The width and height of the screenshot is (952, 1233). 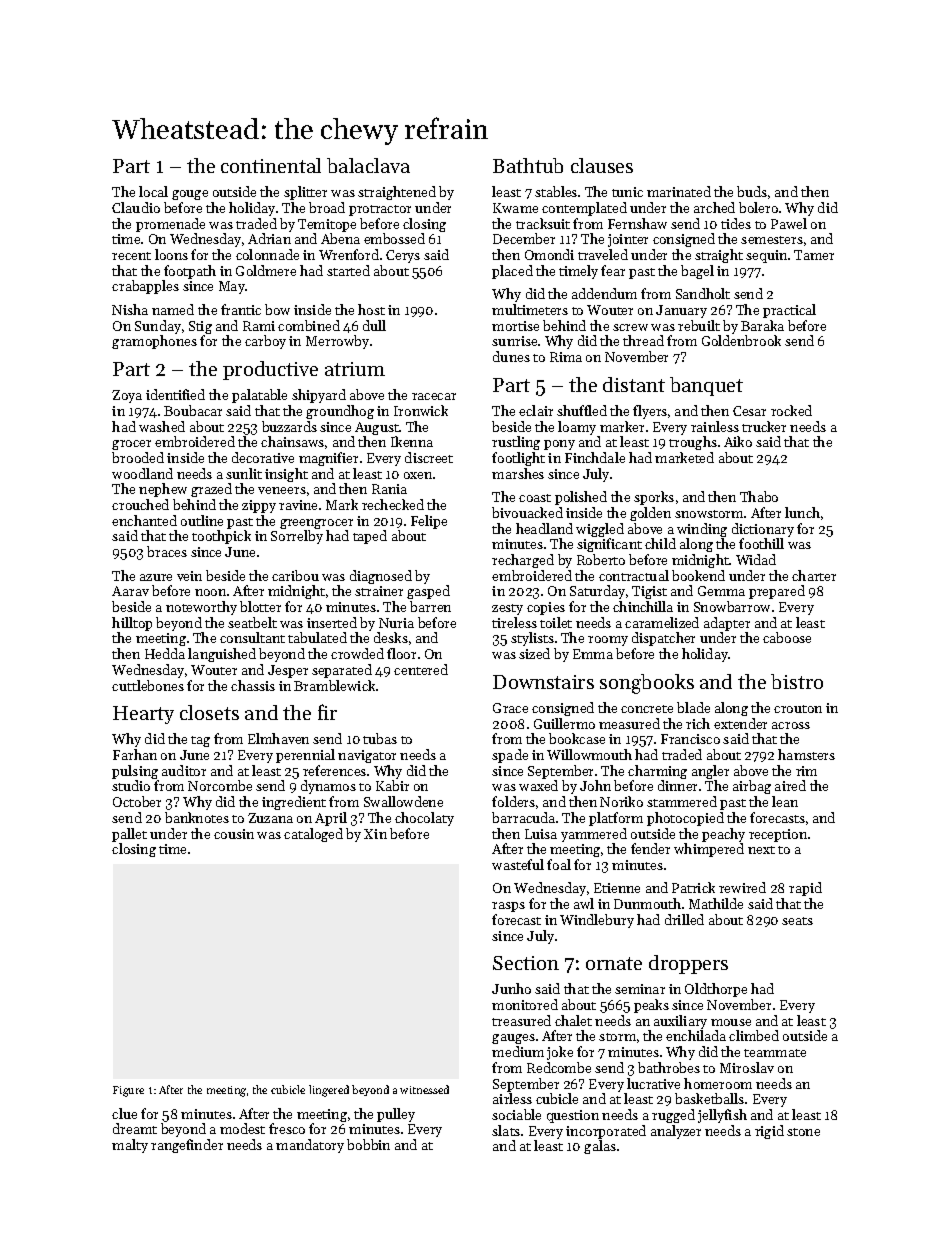 What do you see at coordinates (696, 1035) in the screenshot?
I see `enchilada` at bounding box center [696, 1035].
